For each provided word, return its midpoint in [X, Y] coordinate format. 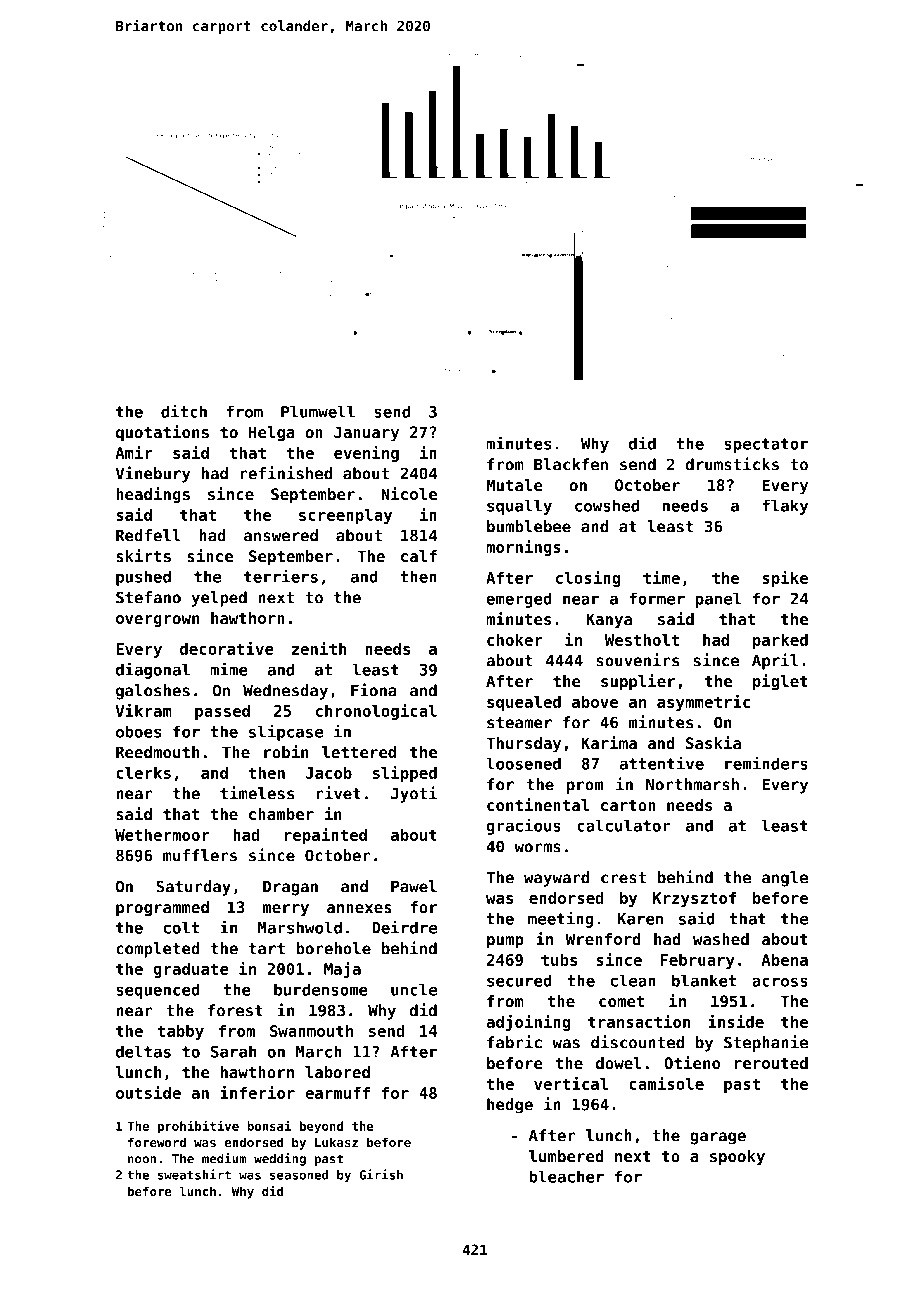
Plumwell [318, 411]
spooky [737, 1158]
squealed [524, 703]
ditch [184, 411]
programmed [162, 909]
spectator [766, 445]
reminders [766, 763]
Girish [381, 1174]
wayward [556, 879]
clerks [143, 773]
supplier [638, 682]
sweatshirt [194, 1174]
